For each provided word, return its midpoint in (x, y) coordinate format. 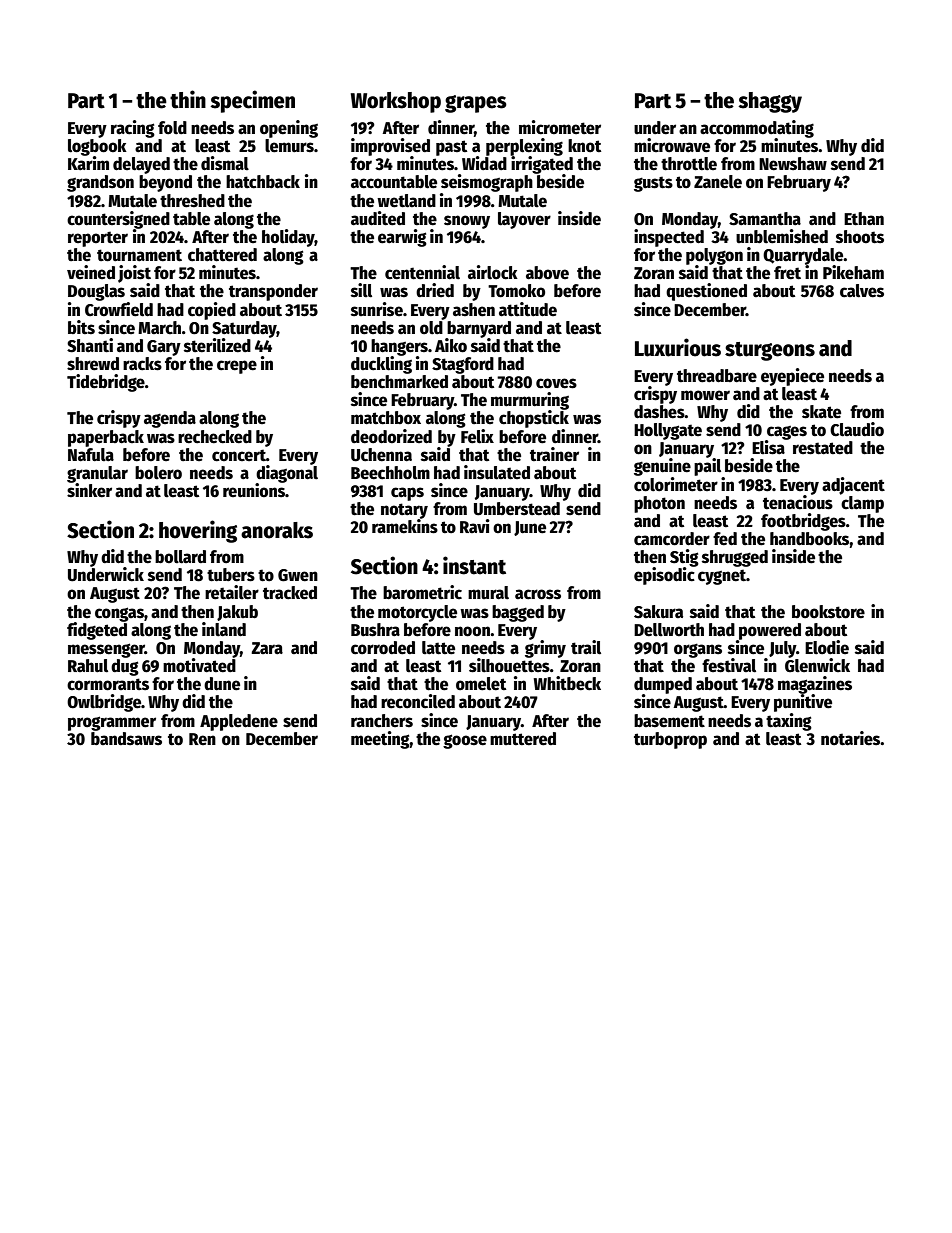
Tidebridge (106, 383)
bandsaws (126, 739)
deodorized (391, 436)
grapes (476, 104)
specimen (252, 101)
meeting (380, 740)
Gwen (298, 575)
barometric (422, 592)
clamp (862, 504)
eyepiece (792, 377)
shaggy (770, 102)
